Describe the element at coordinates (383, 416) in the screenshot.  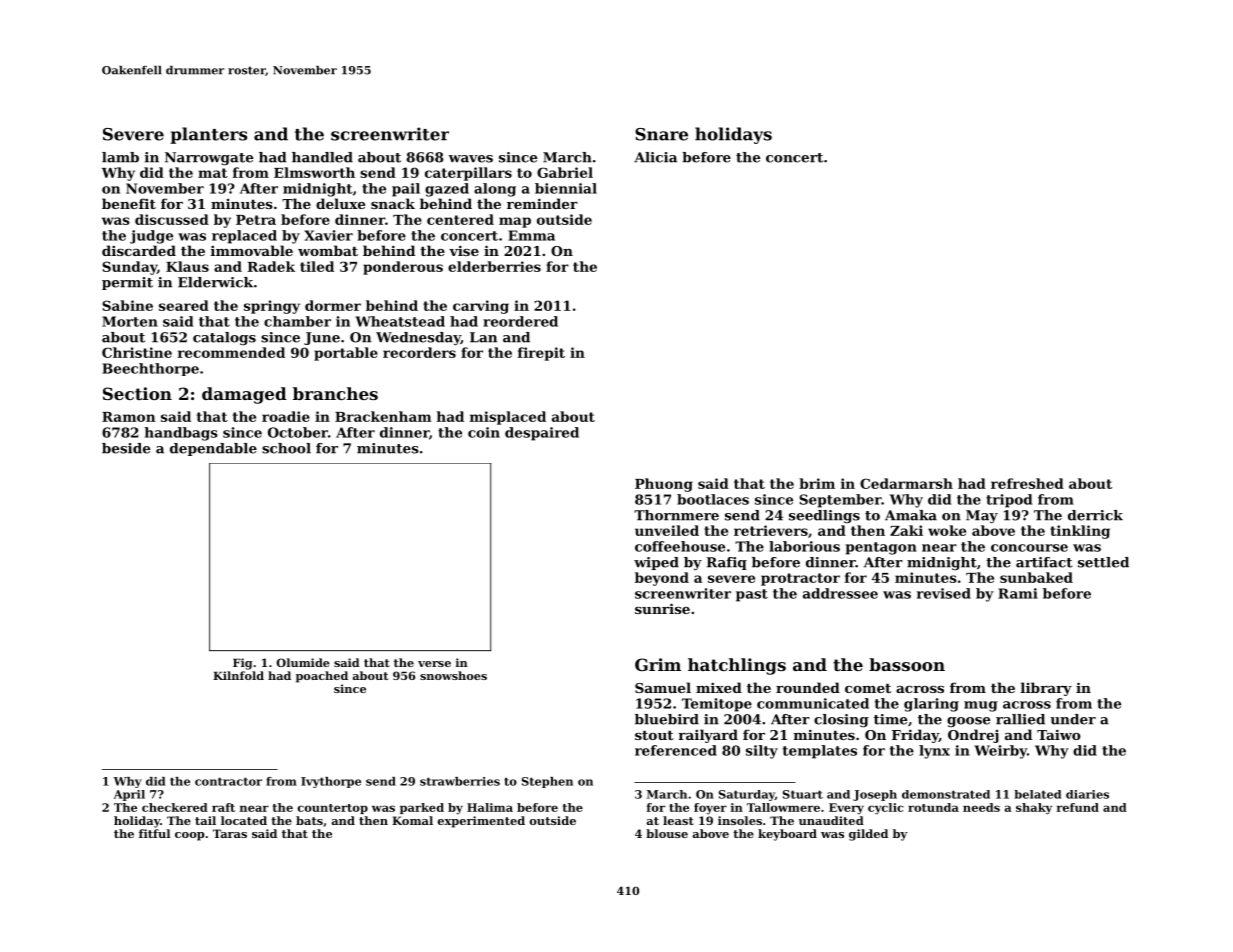
I see `Brackenham` at that location.
